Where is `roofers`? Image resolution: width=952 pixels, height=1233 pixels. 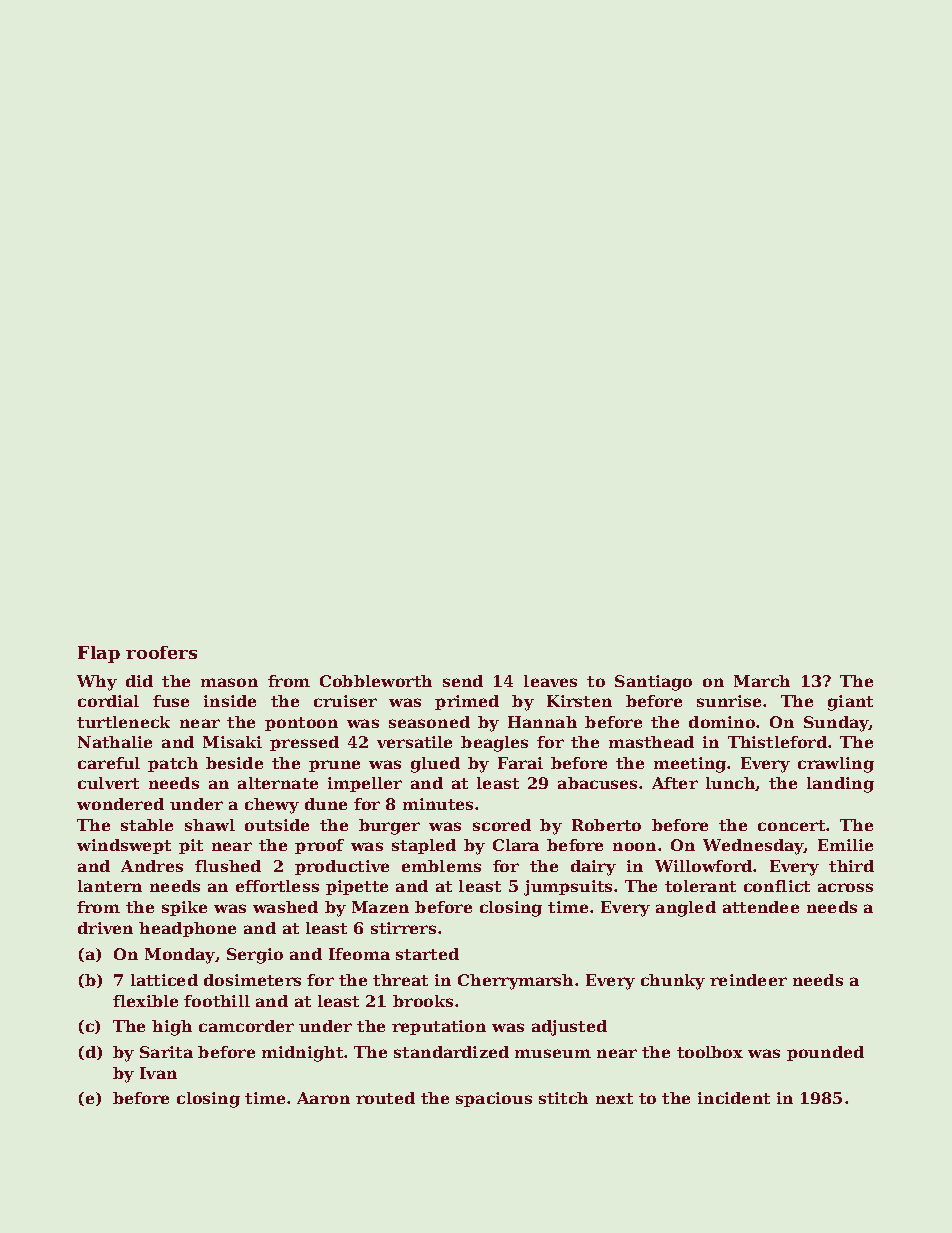 roofers is located at coordinates (161, 652).
